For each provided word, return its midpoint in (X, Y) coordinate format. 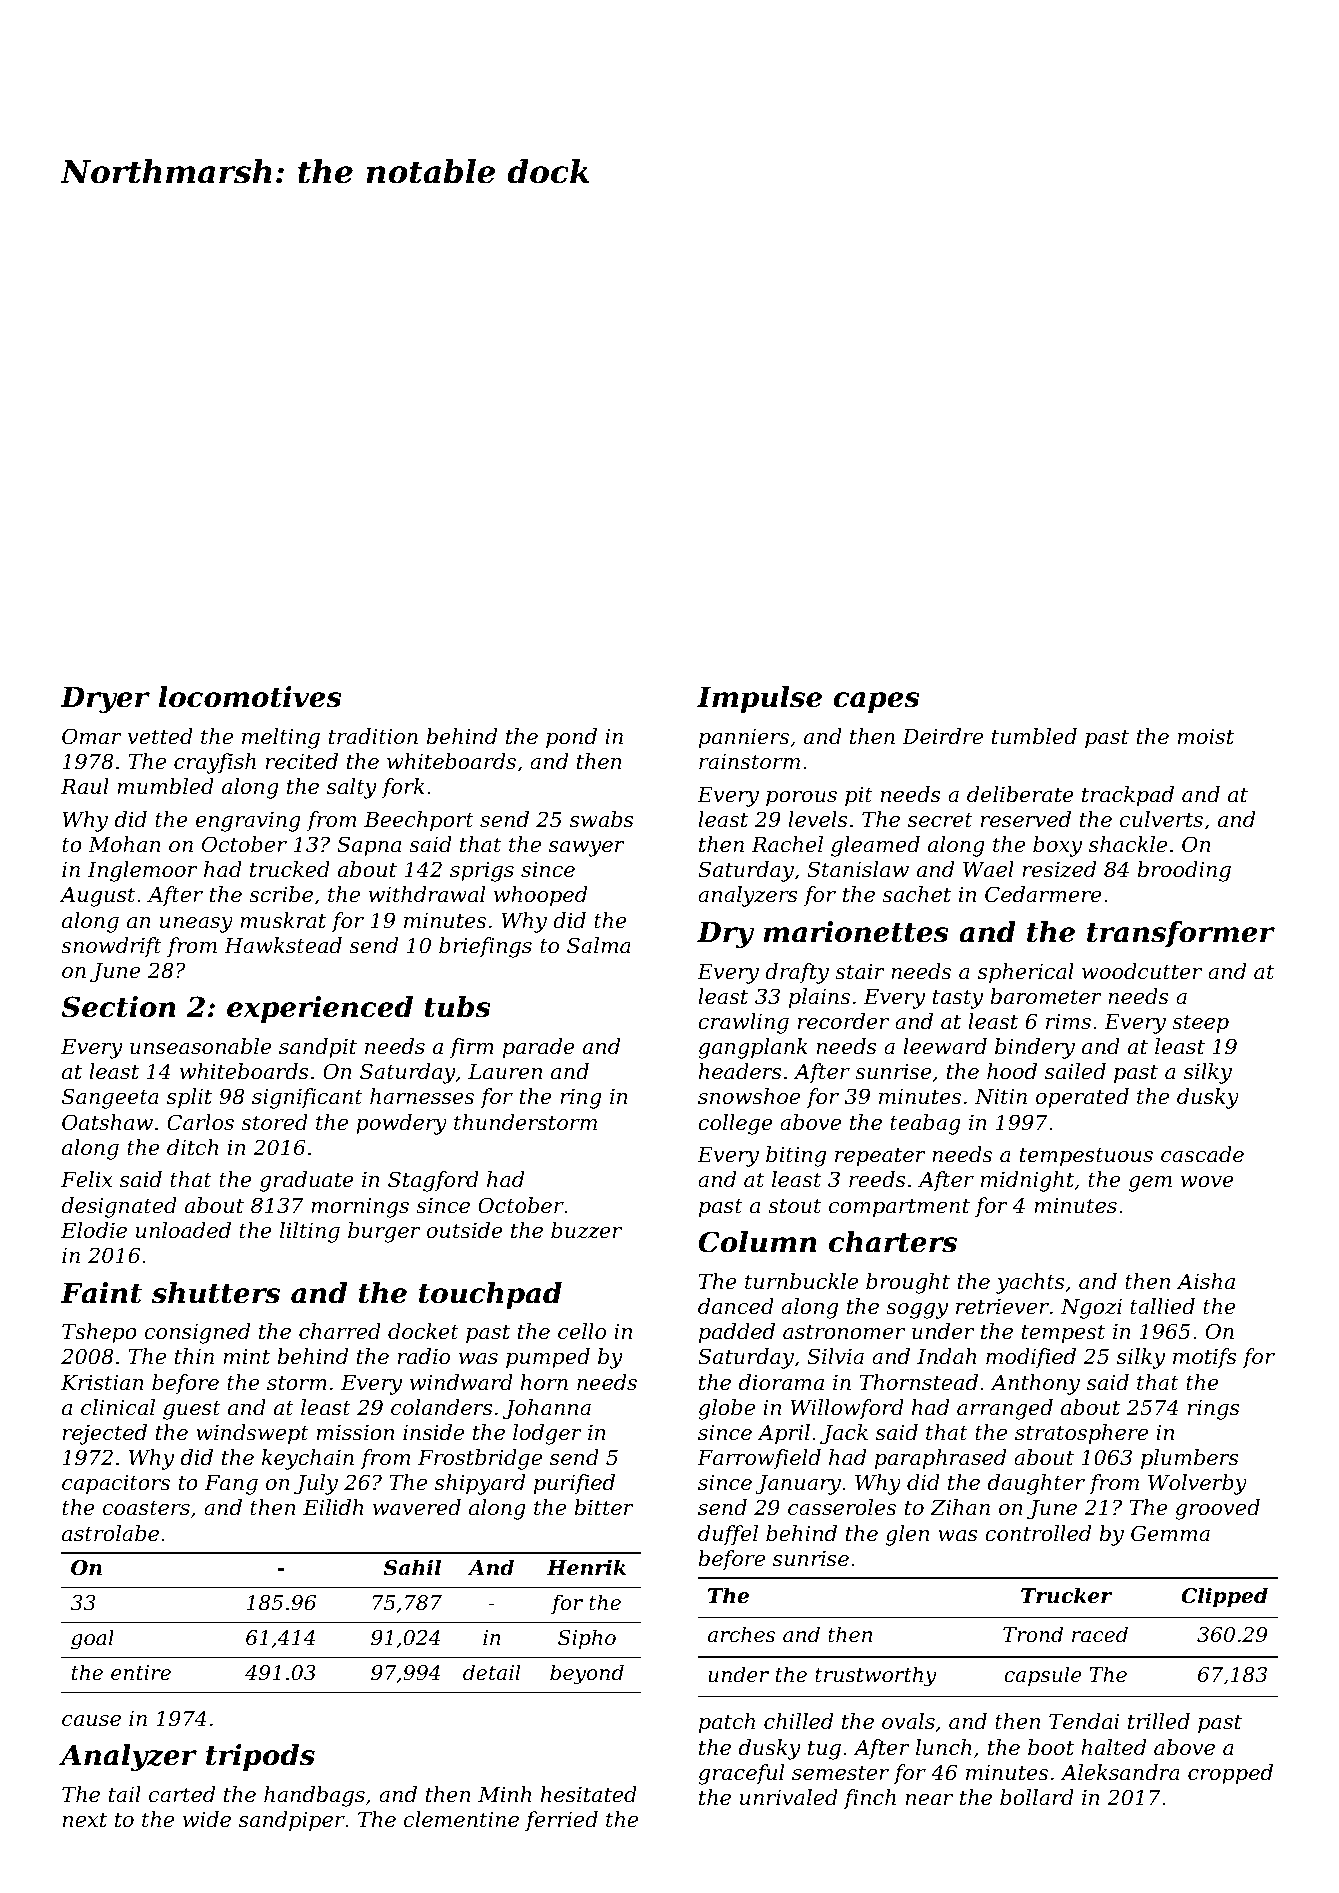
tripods (260, 1757)
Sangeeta (110, 1098)
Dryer (105, 700)
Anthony (1035, 1384)
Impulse (759, 699)
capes (876, 702)
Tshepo (99, 1333)
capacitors (116, 1484)
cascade (1202, 1154)
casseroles (842, 1507)
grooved (1217, 1509)
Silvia (835, 1356)
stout (794, 1206)
